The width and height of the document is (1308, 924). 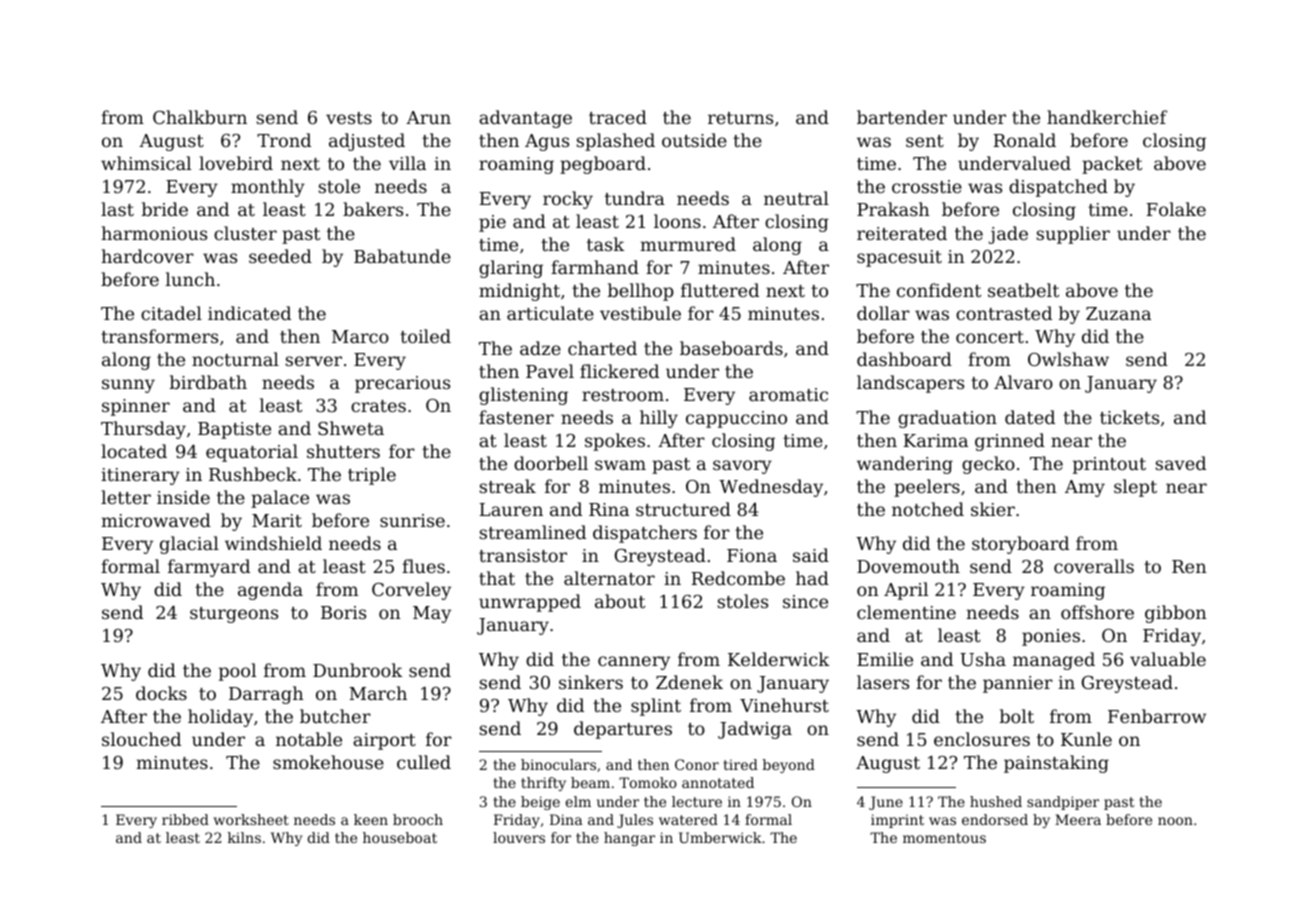 What do you see at coordinates (208, 382) in the document?
I see `birdbath` at bounding box center [208, 382].
